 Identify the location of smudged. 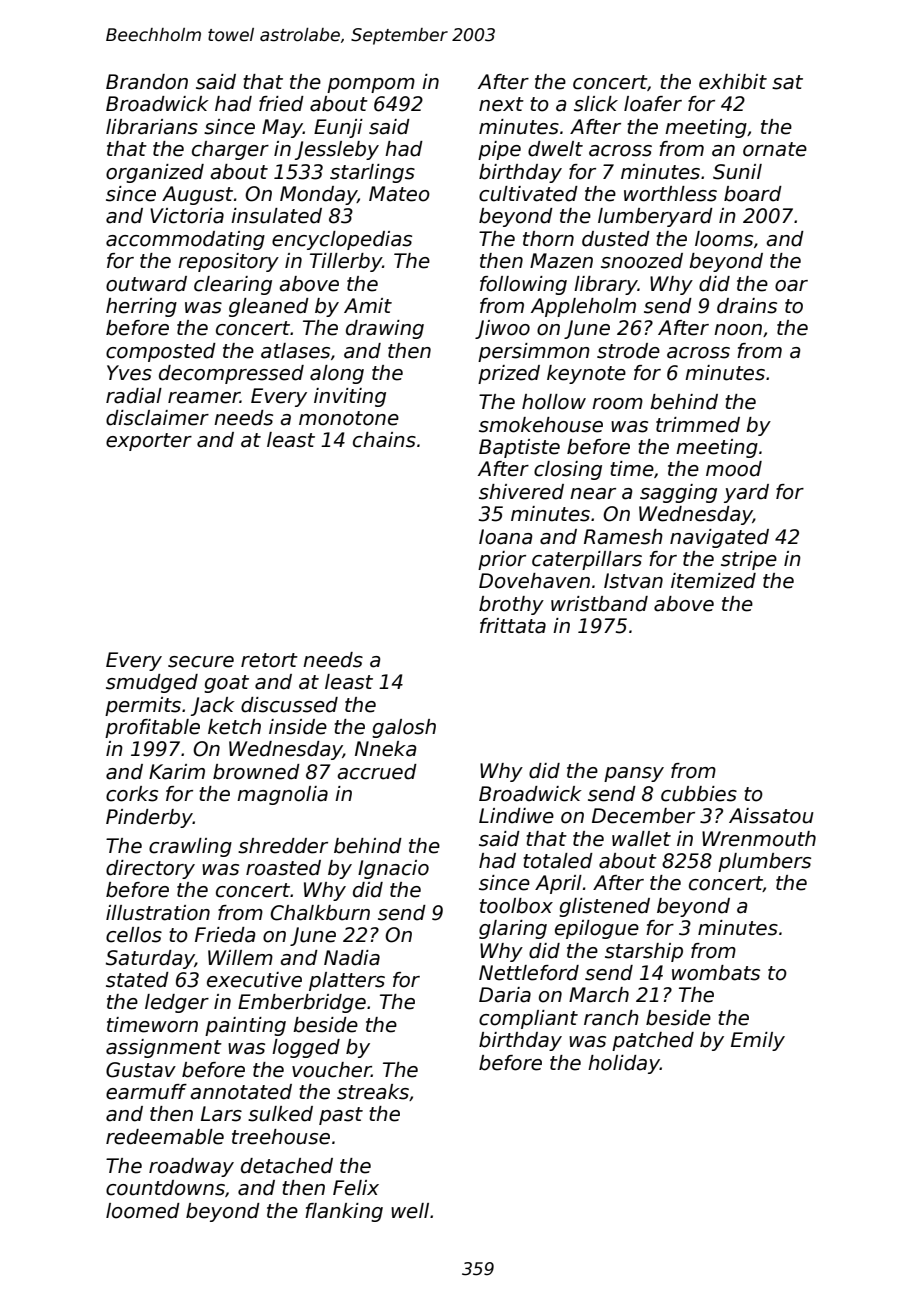
(152, 683).
